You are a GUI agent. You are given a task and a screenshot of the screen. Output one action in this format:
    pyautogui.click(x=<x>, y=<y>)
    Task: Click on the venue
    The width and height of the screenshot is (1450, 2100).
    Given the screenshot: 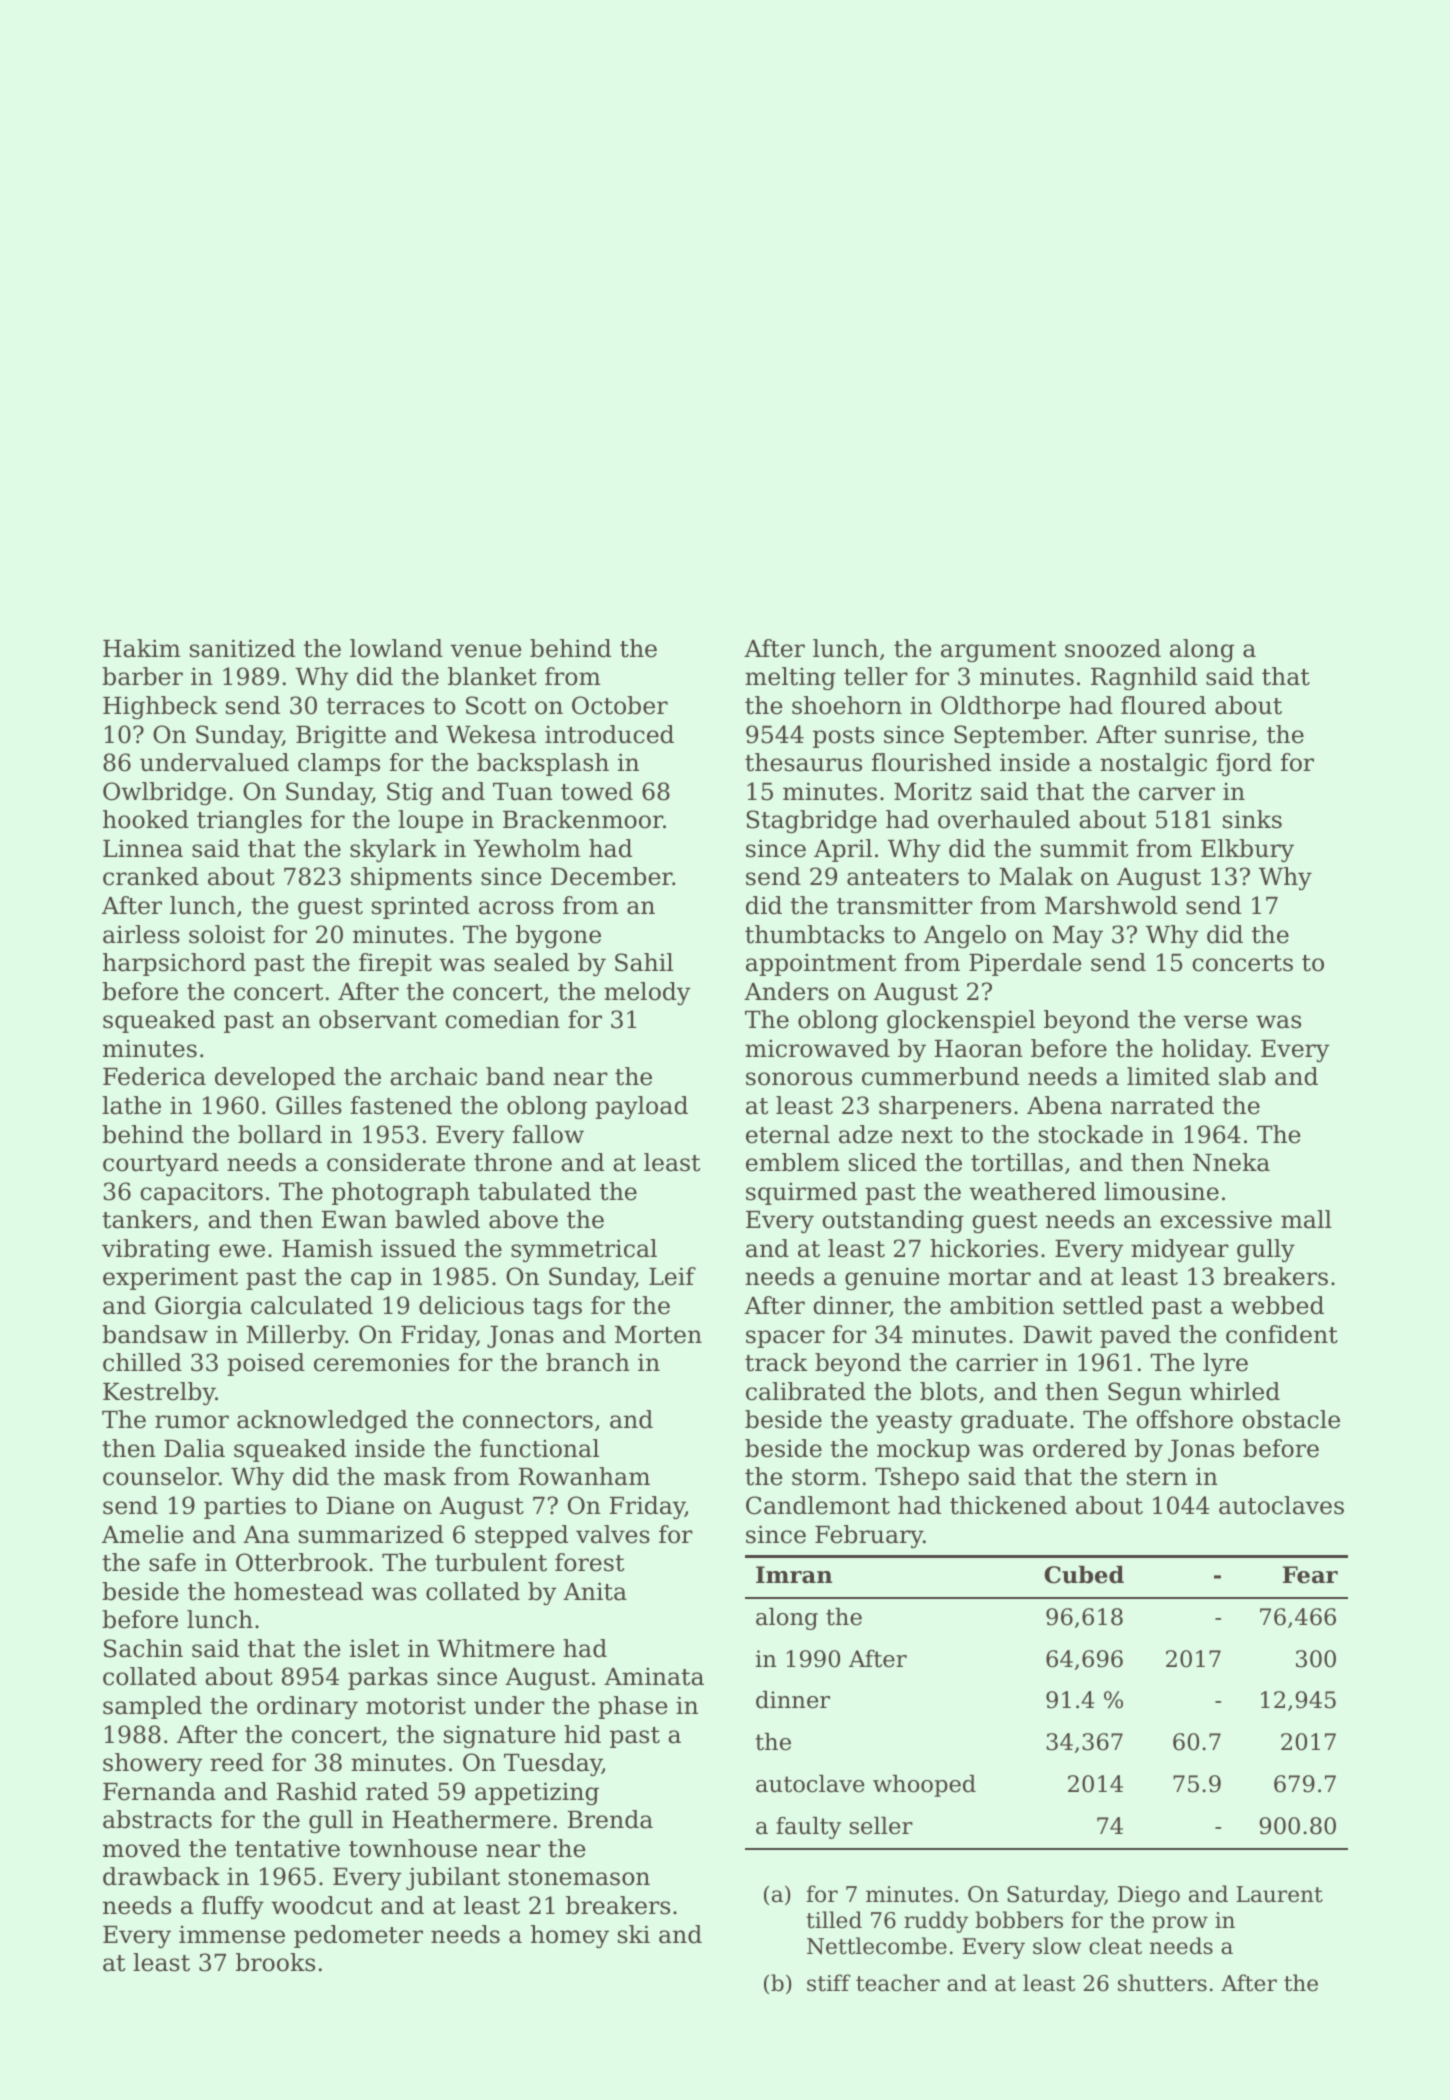 What is the action you would take?
    pyautogui.click(x=486, y=651)
